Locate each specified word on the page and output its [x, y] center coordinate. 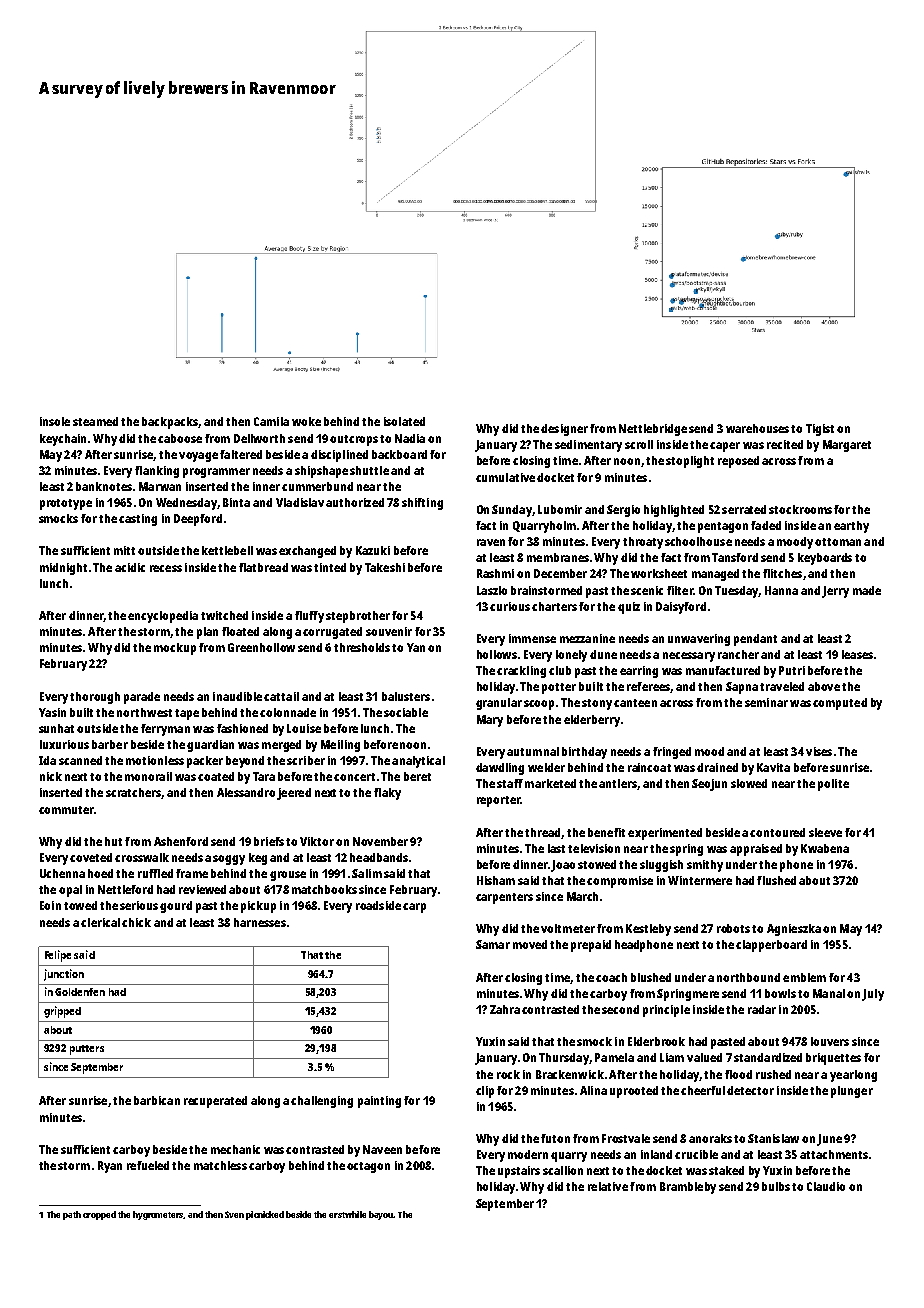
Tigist [820, 430]
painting [379, 1102]
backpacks [170, 423]
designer [564, 430]
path [72, 1215]
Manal [829, 993]
